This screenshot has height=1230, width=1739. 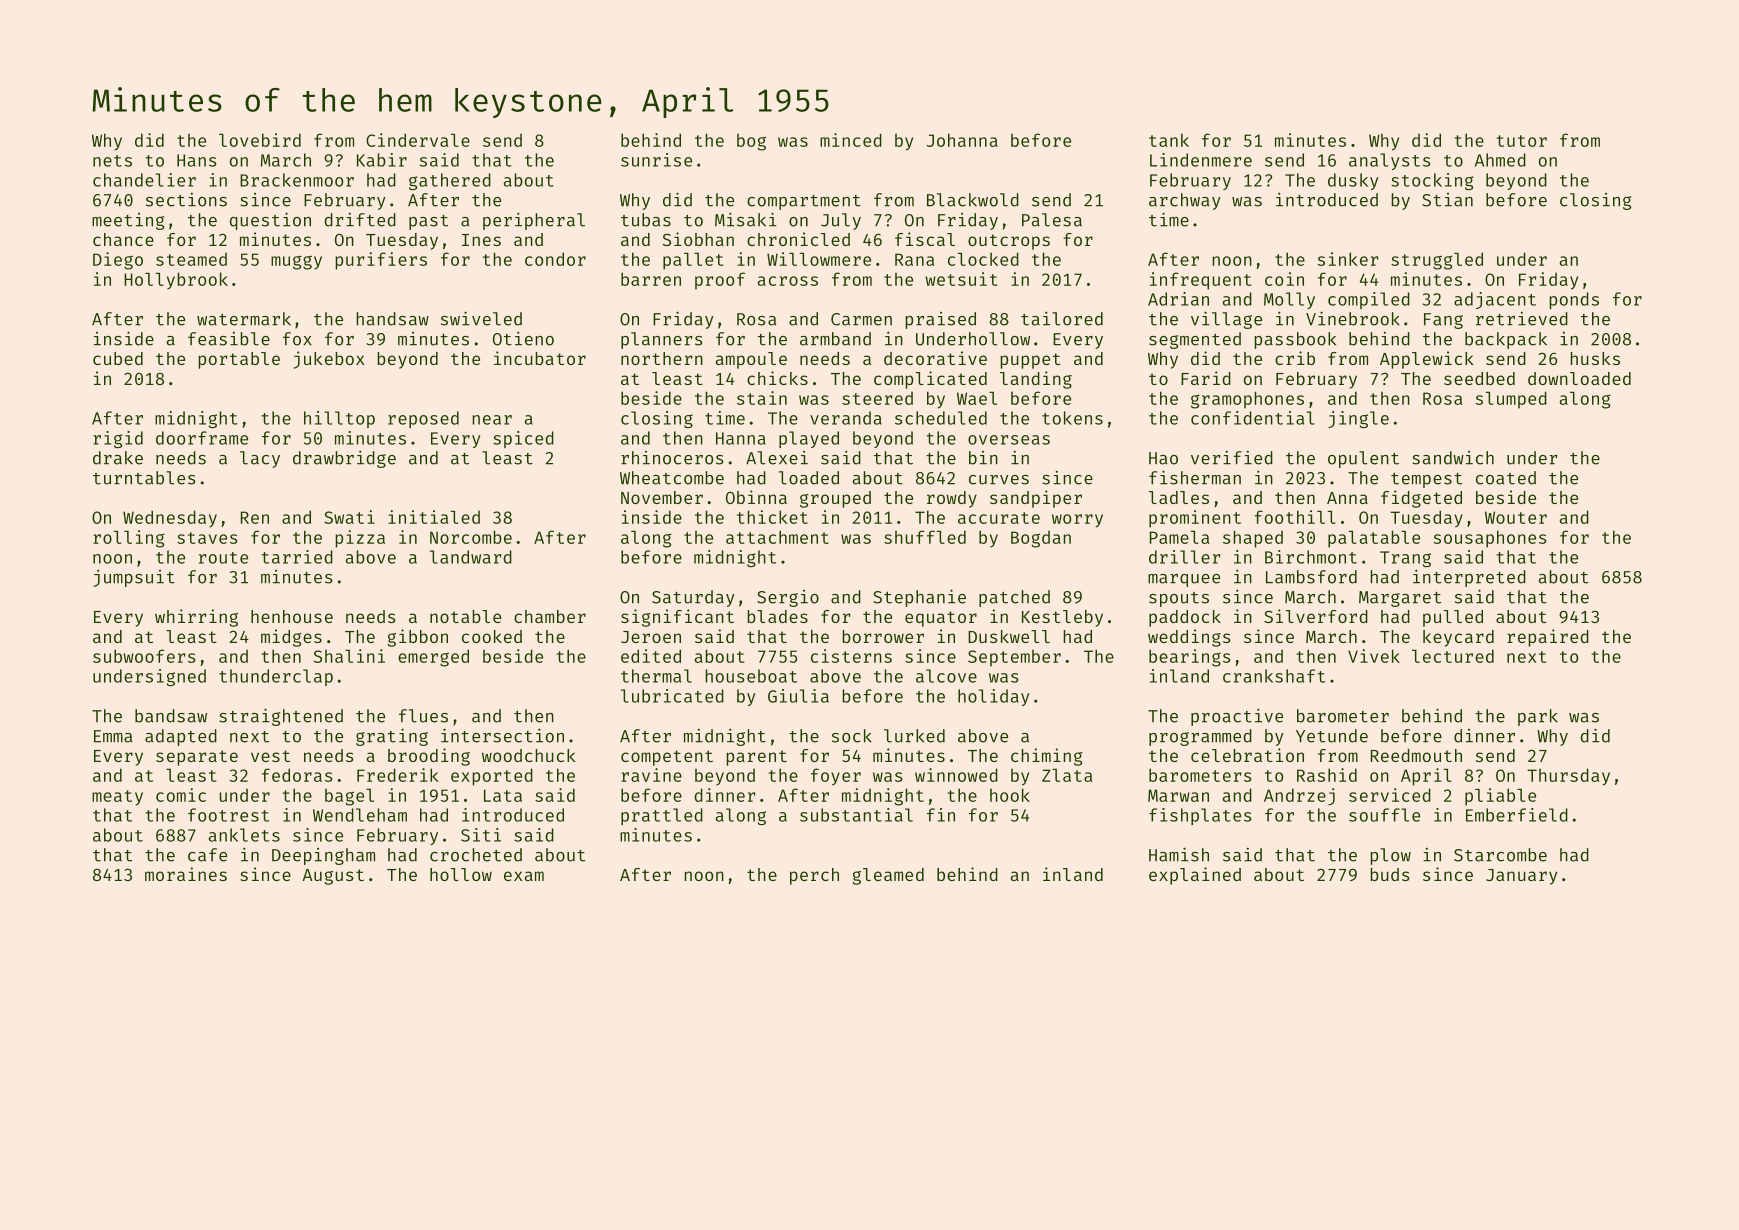 What do you see at coordinates (841, 221) in the screenshot?
I see `July` at bounding box center [841, 221].
